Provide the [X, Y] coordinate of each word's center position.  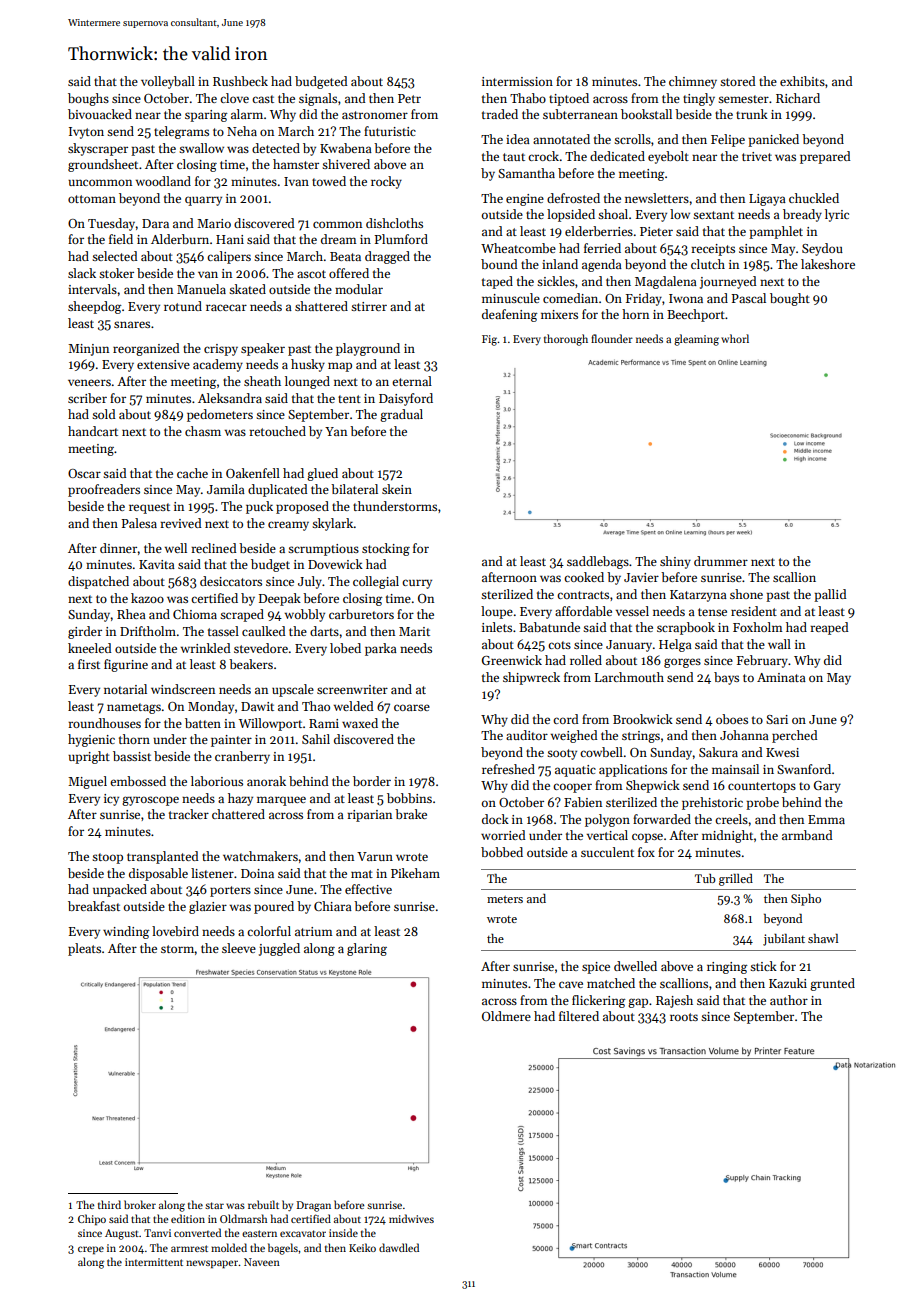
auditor [527, 735]
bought [790, 299]
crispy [221, 350]
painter [231, 741]
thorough [566, 340]
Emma [826, 819]
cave [571, 984]
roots [684, 1017]
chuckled [814, 198]
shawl [823, 938]
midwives [411, 1218]
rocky [386, 182]
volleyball [168, 82]
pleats [84, 949]
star [214, 1205]
